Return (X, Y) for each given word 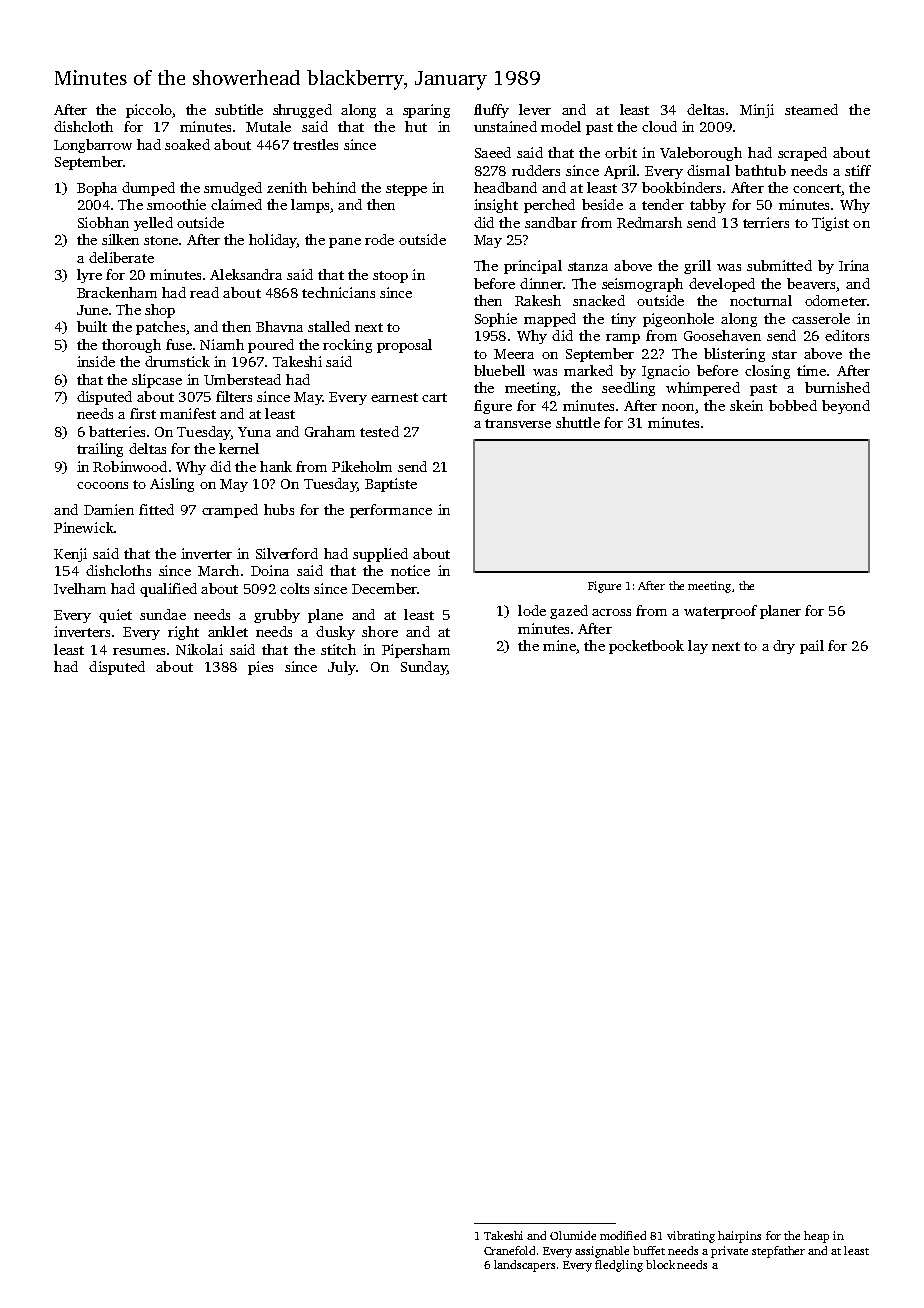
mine (559, 645)
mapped (550, 320)
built (92, 326)
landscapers (524, 1266)
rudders (536, 170)
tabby (708, 206)
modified (623, 1235)
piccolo (149, 111)
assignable (602, 1252)
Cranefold (509, 1250)
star (784, 354)
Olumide (573, 1235)
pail (812, 647)
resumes (139, 651)
